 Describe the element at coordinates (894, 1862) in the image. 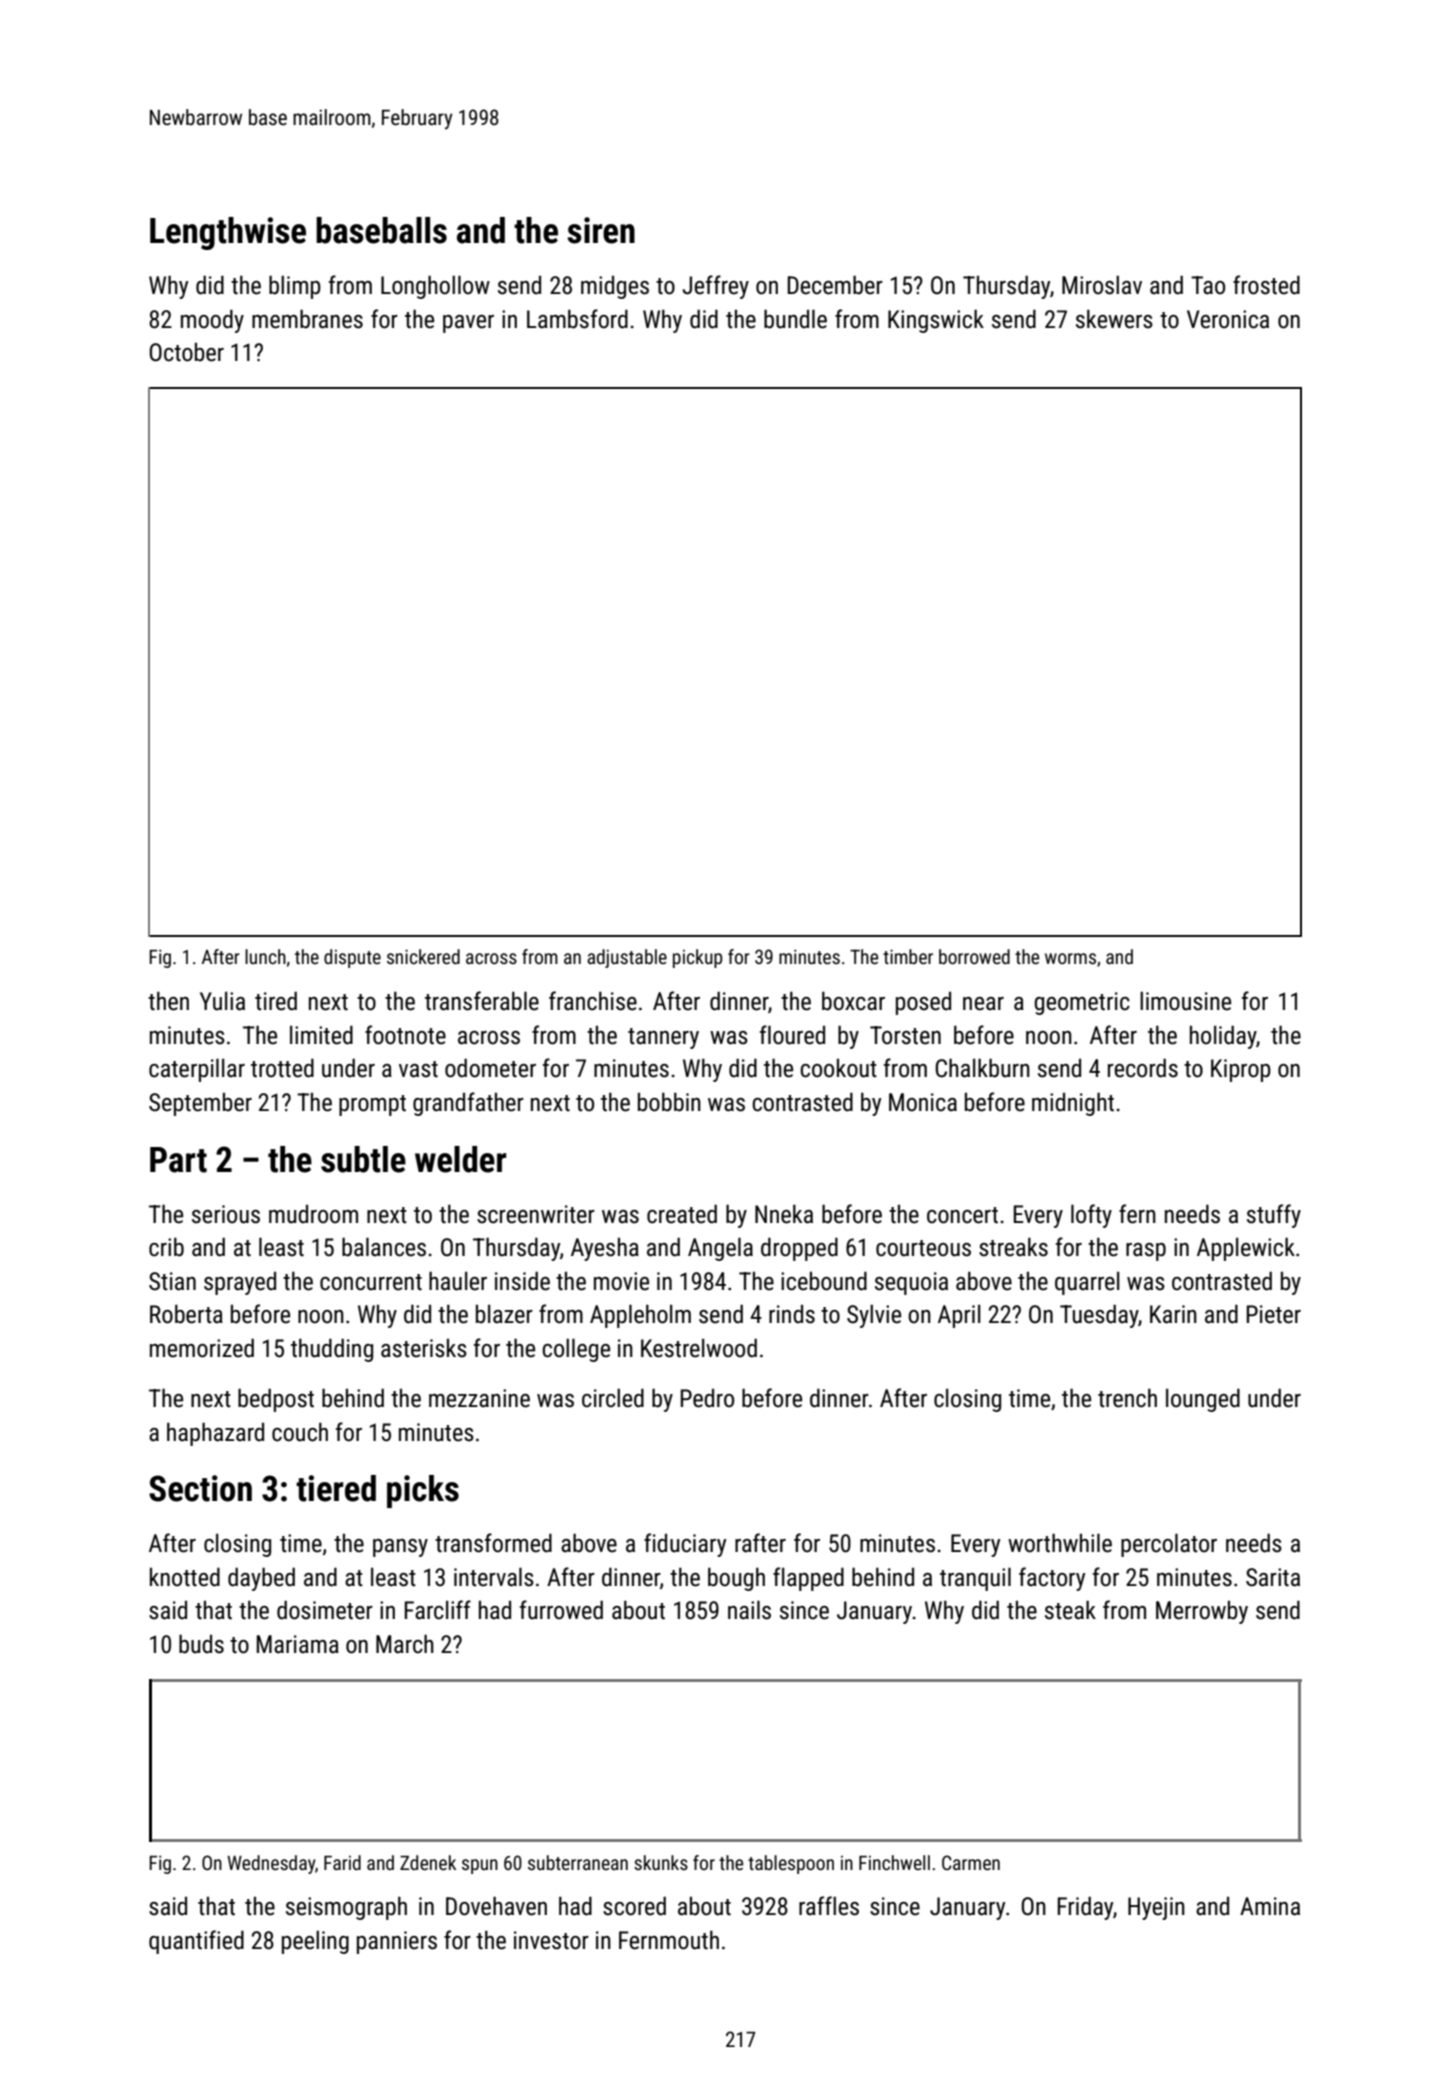

I see `Finchwell` at that location.
